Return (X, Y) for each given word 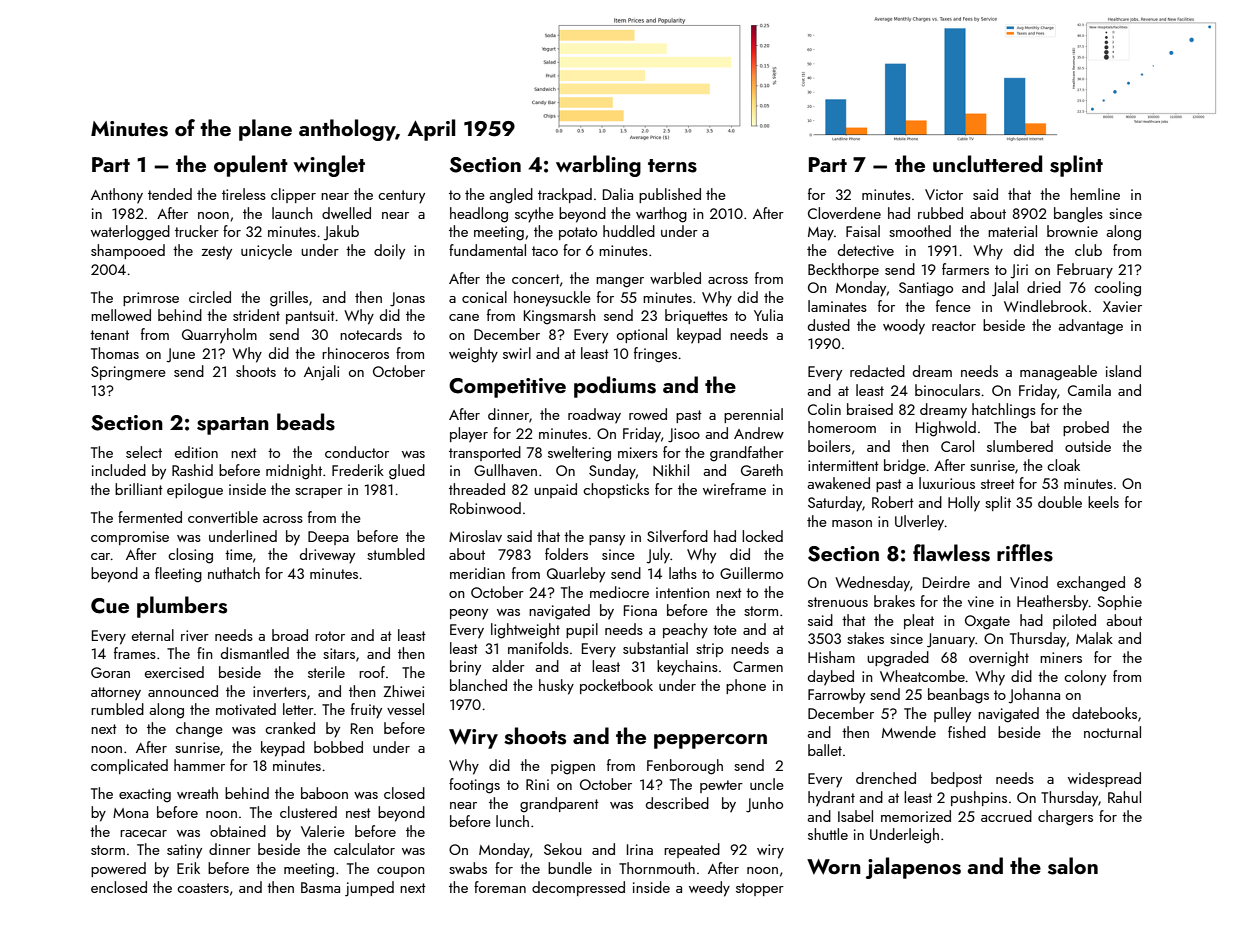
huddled (629, 231)
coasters (203, 888)
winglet (329, 166)
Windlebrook (1045, 306)
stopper (760, 889)
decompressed (578, 888)
